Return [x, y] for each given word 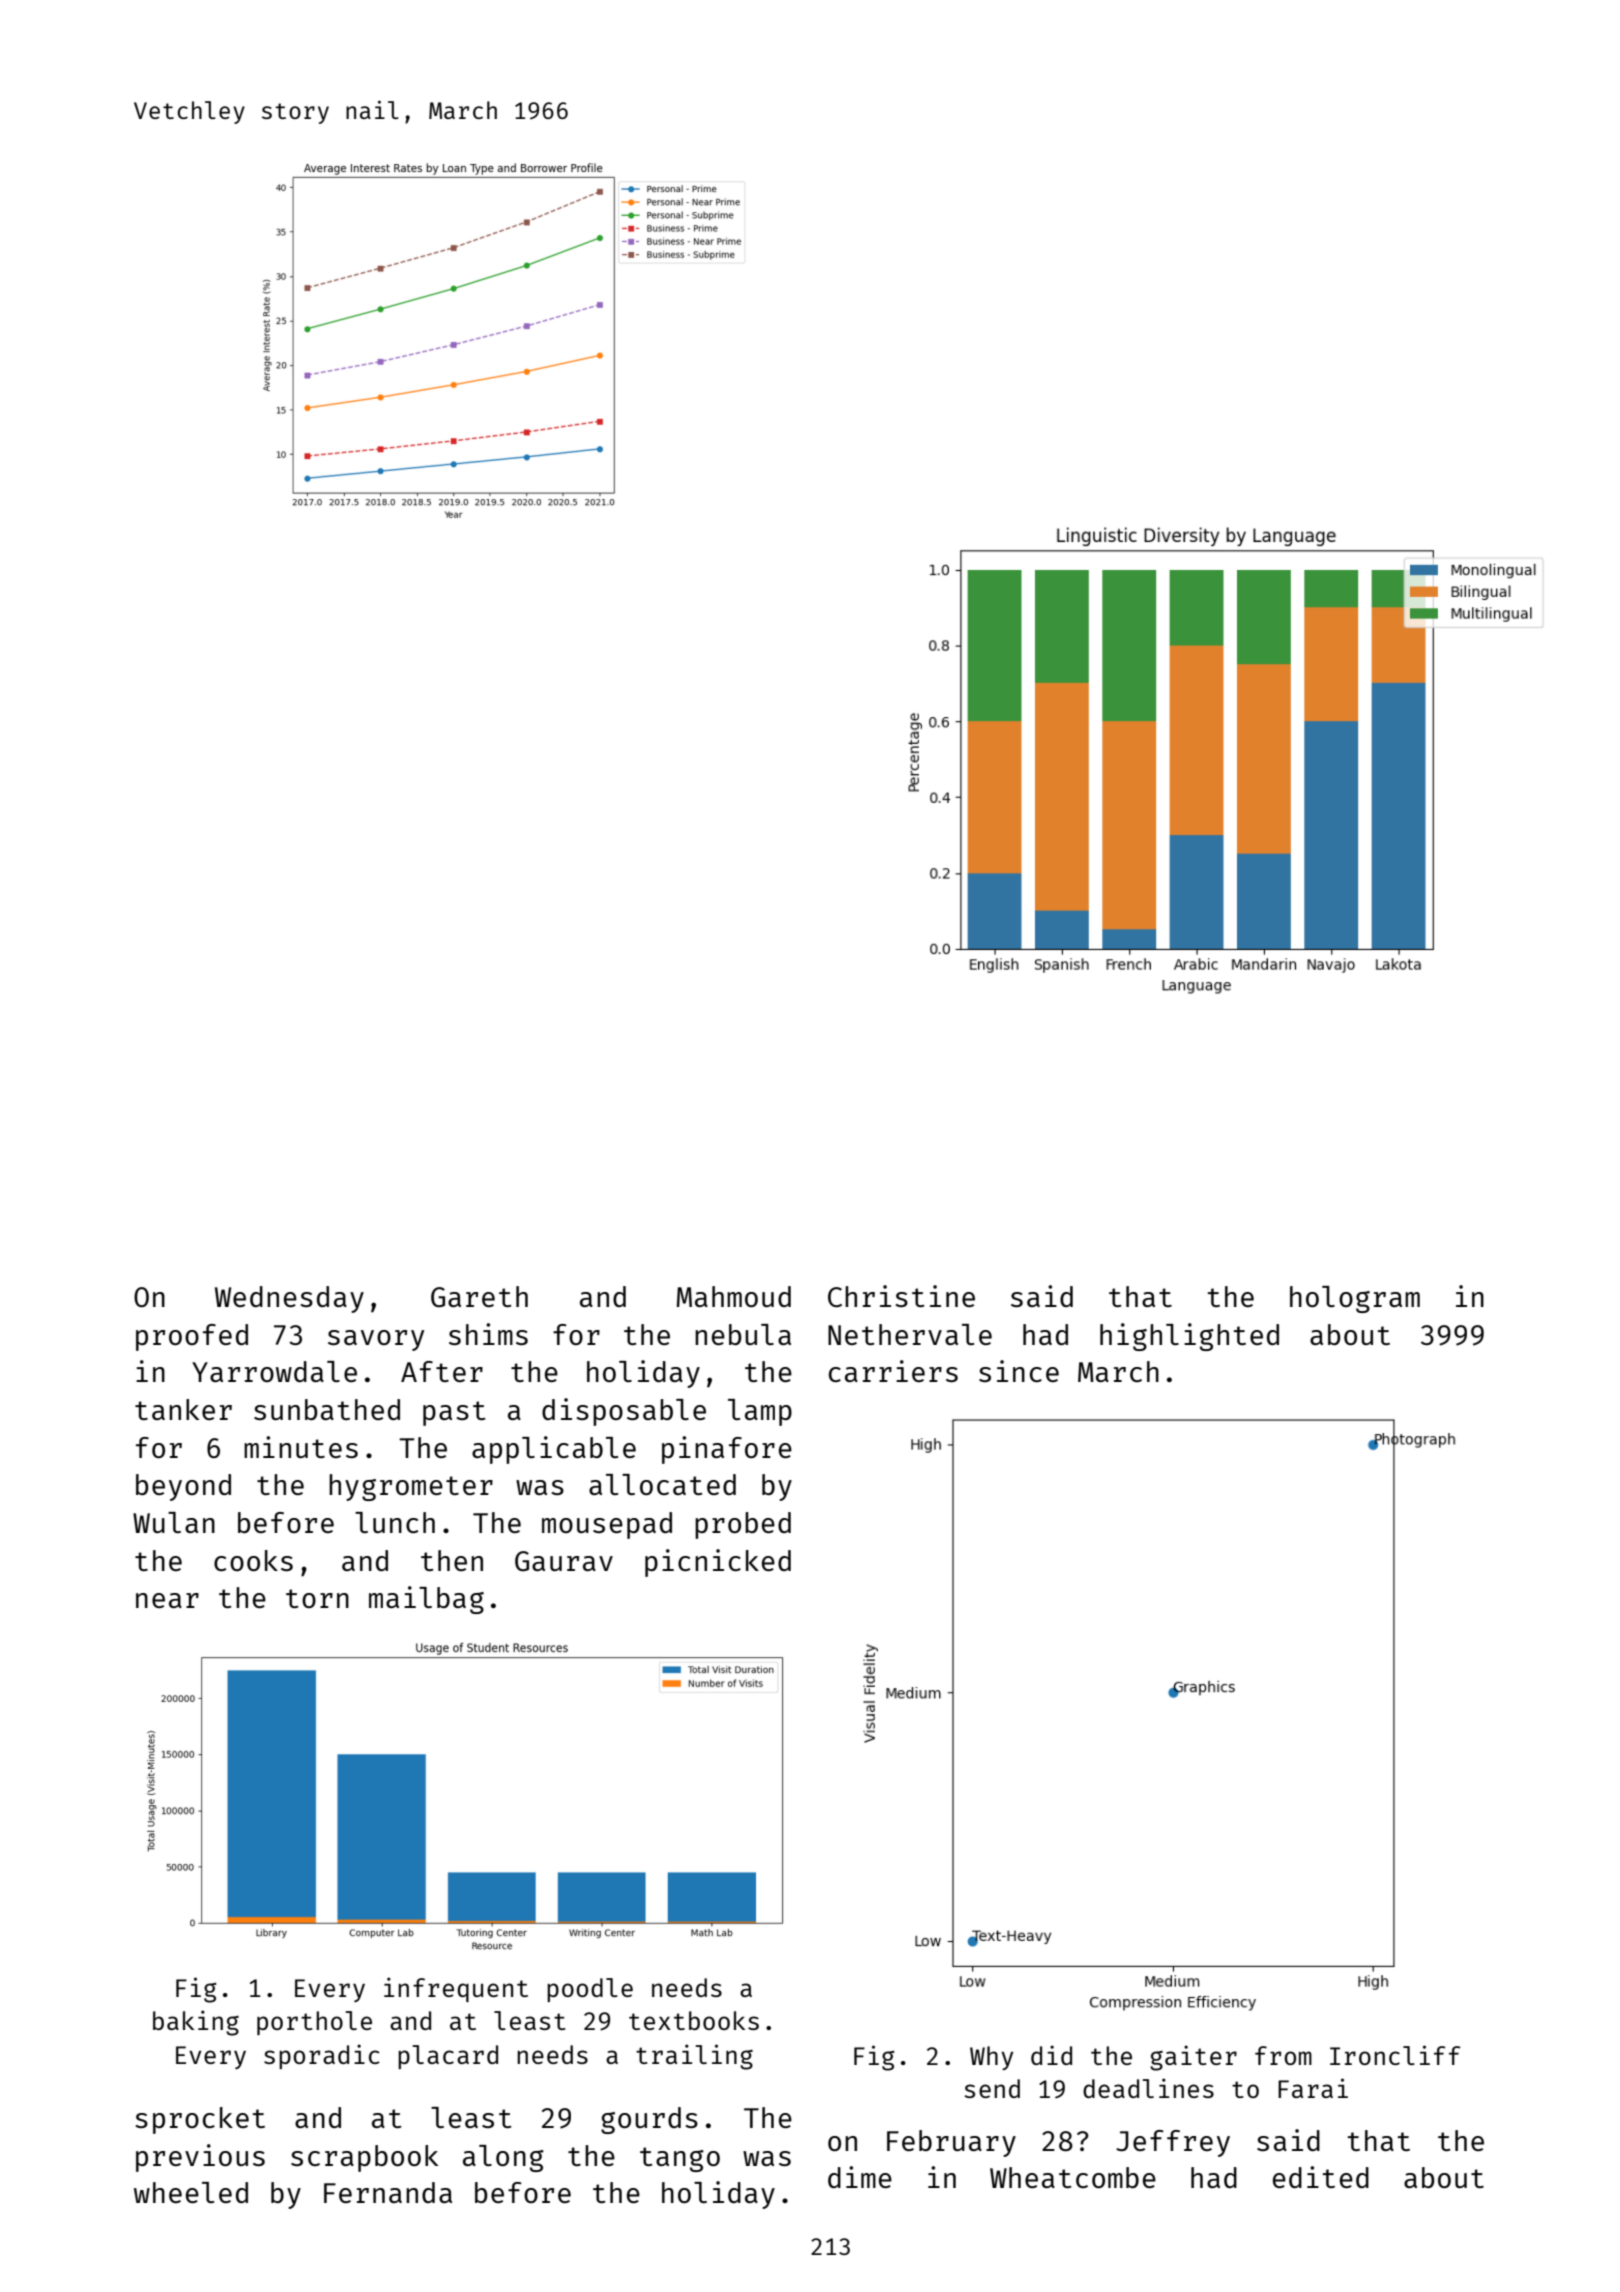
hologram [1355, 1299]
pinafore [727, 1450]
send [992, 2088]
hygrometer [411, 1487]
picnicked [718, 1563]
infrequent [456, 1989]
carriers [893, 1371]
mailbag [426, 1600]
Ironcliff [1395, 2055]
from [1283, 2055]
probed [743, 1525]
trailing [694, 2057]
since [1019, 1371]
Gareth [479, 1296]
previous [200, 2158]
